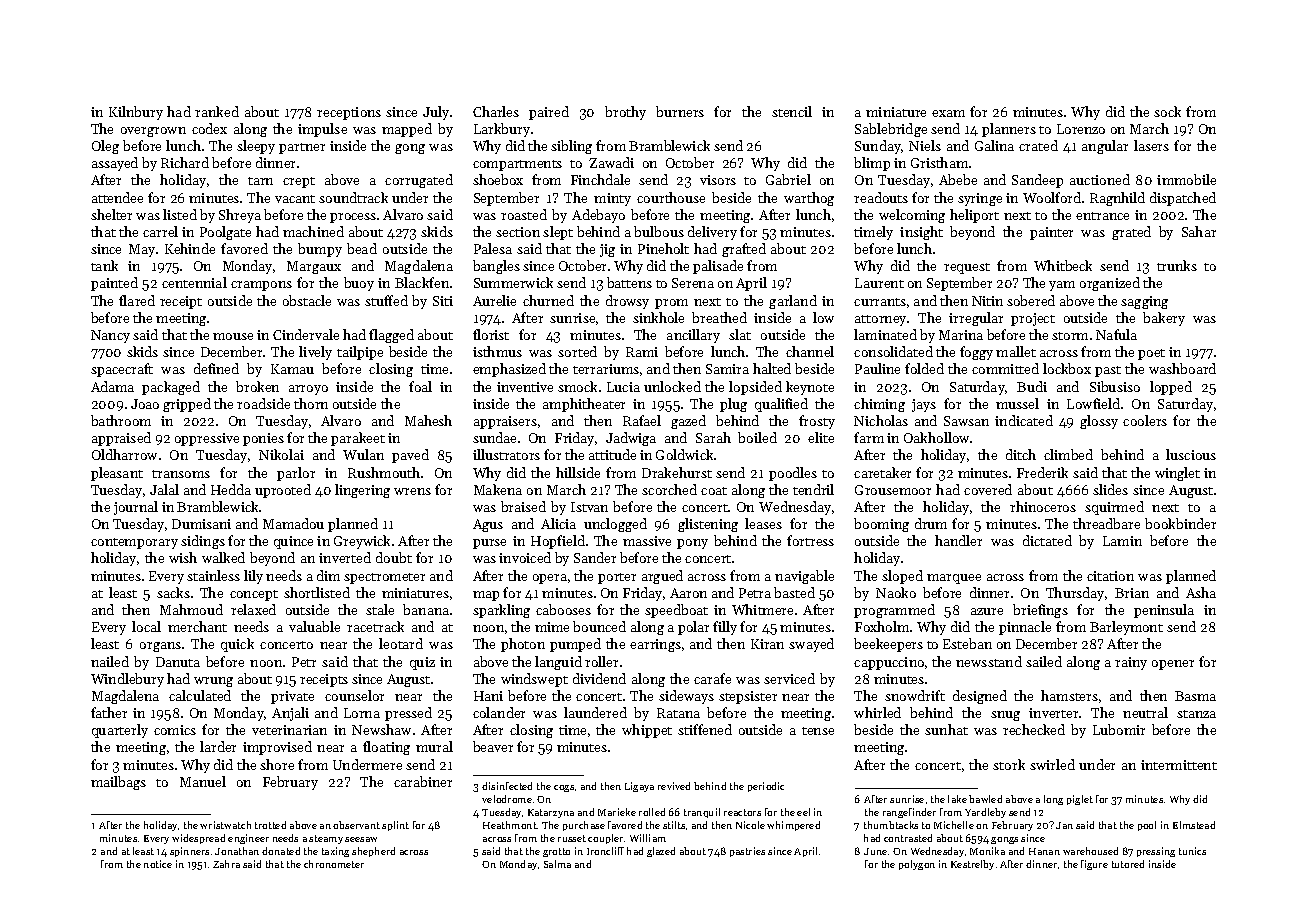 Image resolution: width=1308 pixels, height=924 pixels. Describe the element at coordinates (322, 130) in the page. I see `impulse` at that location.
